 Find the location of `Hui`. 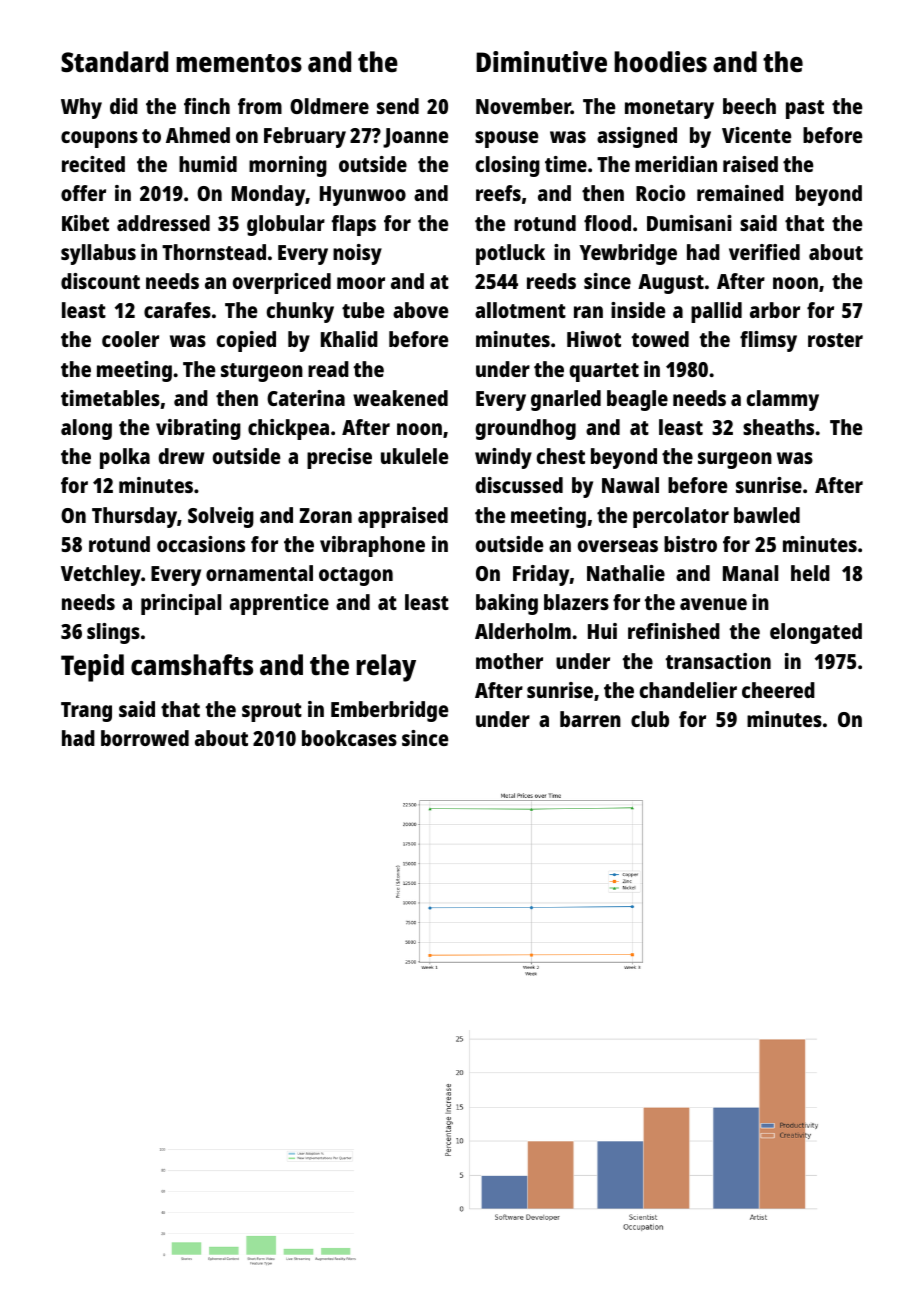

Hui is located at coordinates (602, 631).
